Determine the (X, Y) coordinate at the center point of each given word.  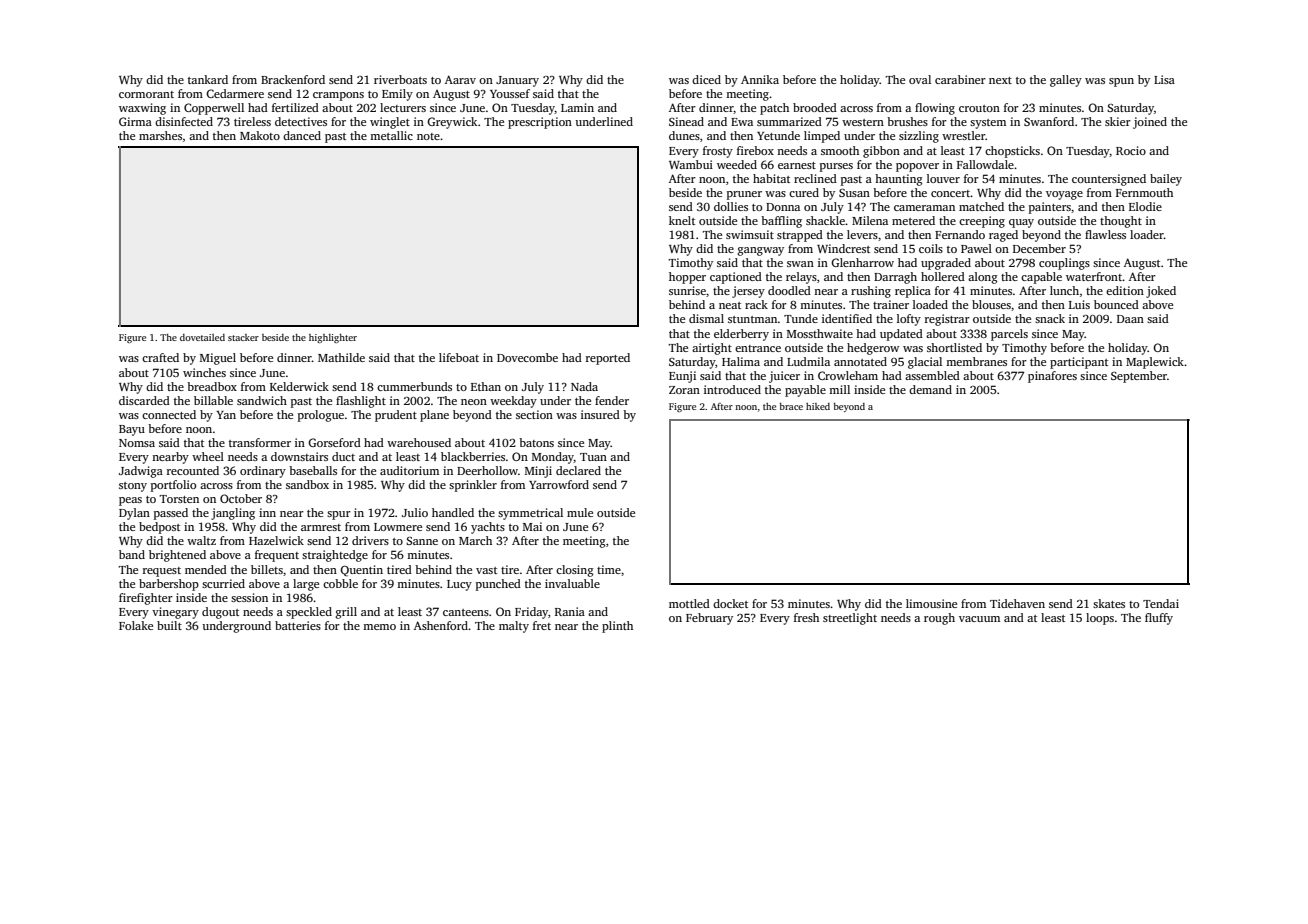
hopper (687, 278)
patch (774, 109)
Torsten (179, 499)
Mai (532, 526)
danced (302, 135)
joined (1150, 123)
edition (1125, 290)
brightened (177, 556)
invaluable (572, 583)
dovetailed (202, 337)
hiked (818, 406)
